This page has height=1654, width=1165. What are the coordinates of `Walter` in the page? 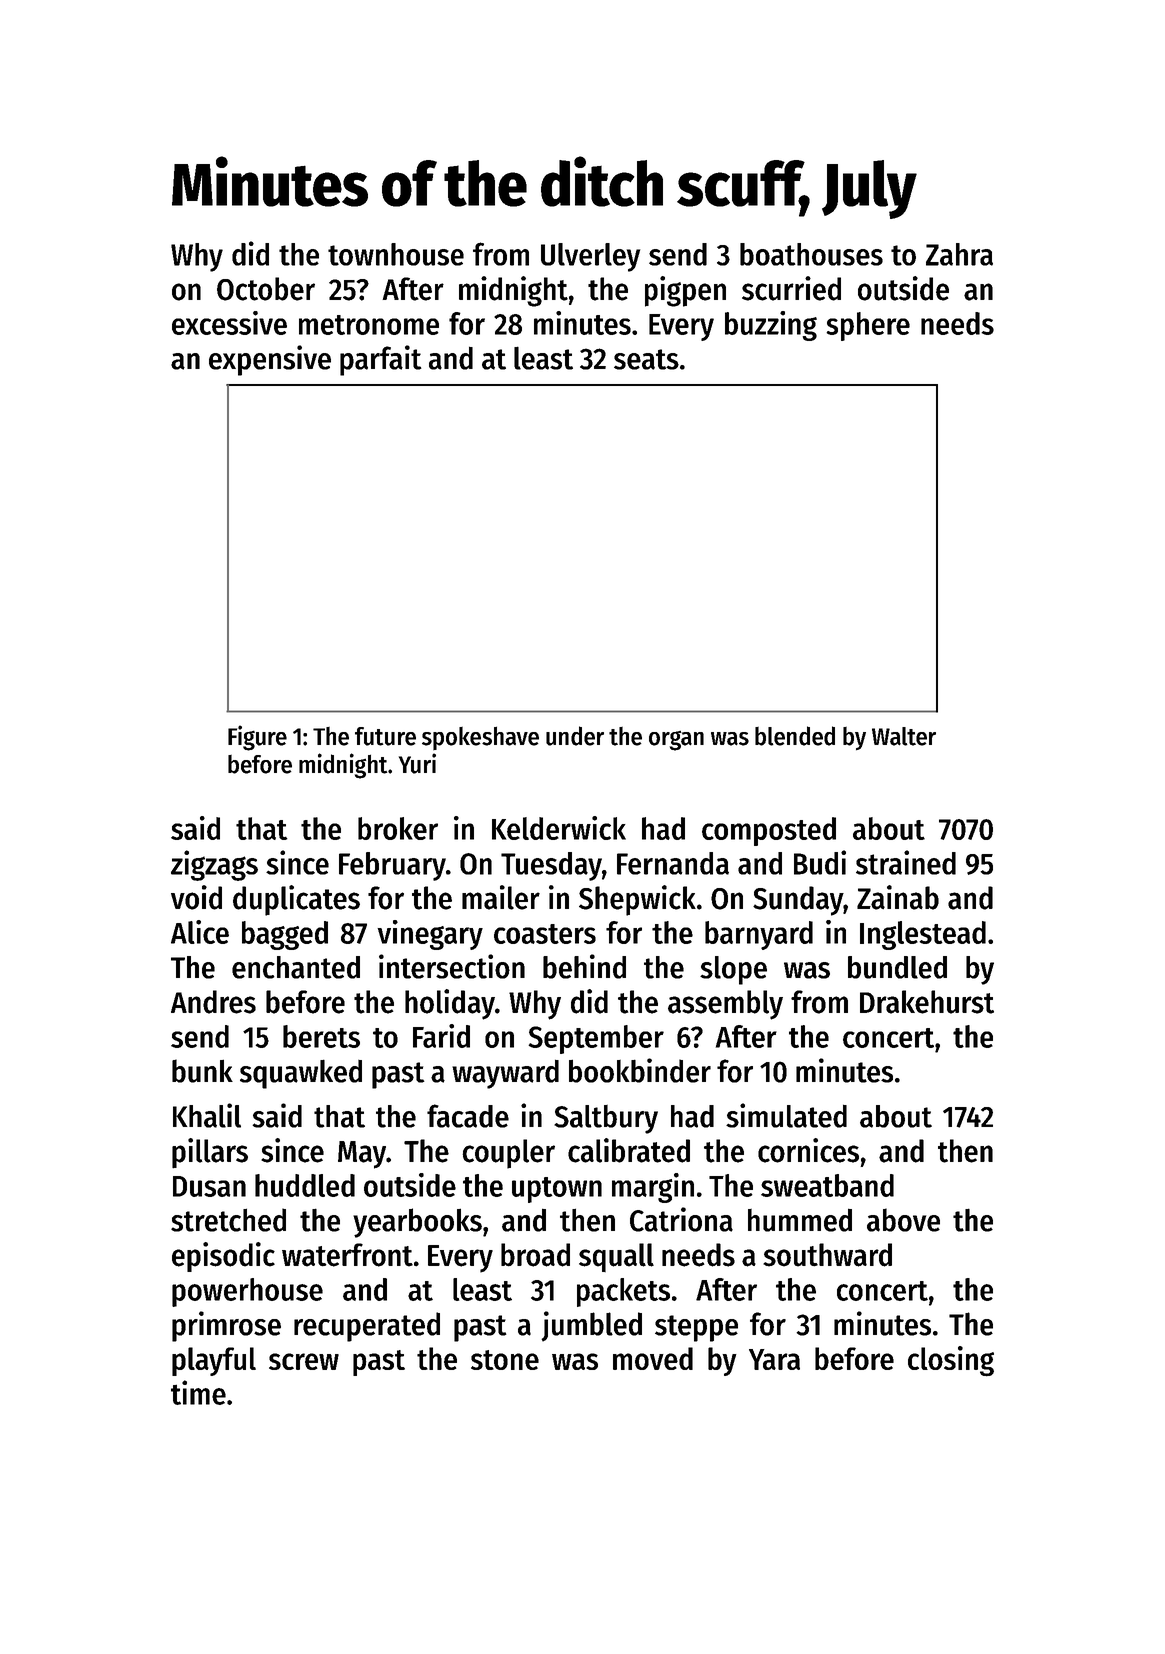 It's located at (904, 736).
